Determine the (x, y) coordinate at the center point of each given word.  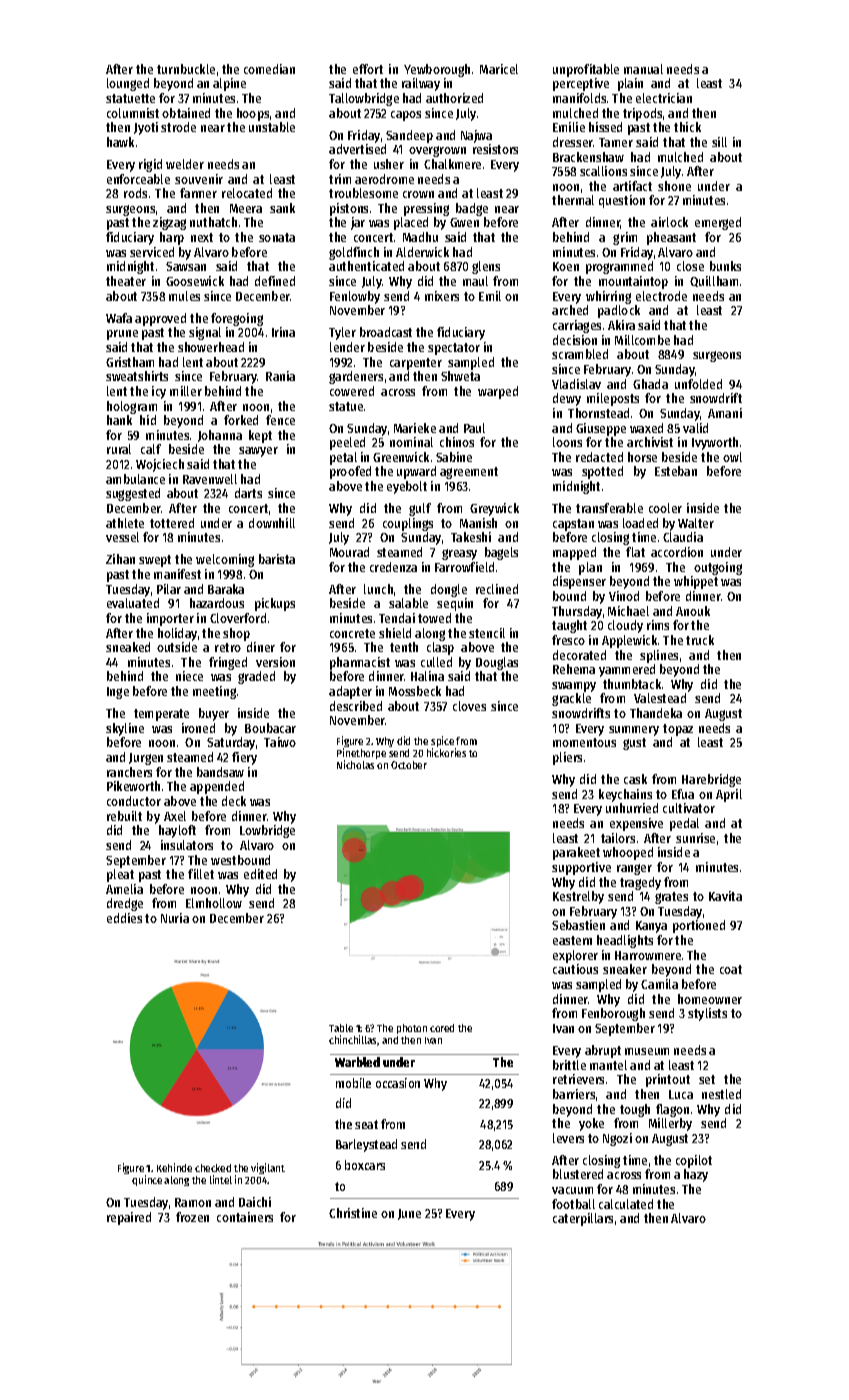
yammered (627, 670)
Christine (353, 1213)
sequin (455, 604)
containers (245, 1217)
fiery (244, 758)
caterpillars (583, 1219)
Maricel (499, 69)
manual (643, 69)
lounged (128, 84)
